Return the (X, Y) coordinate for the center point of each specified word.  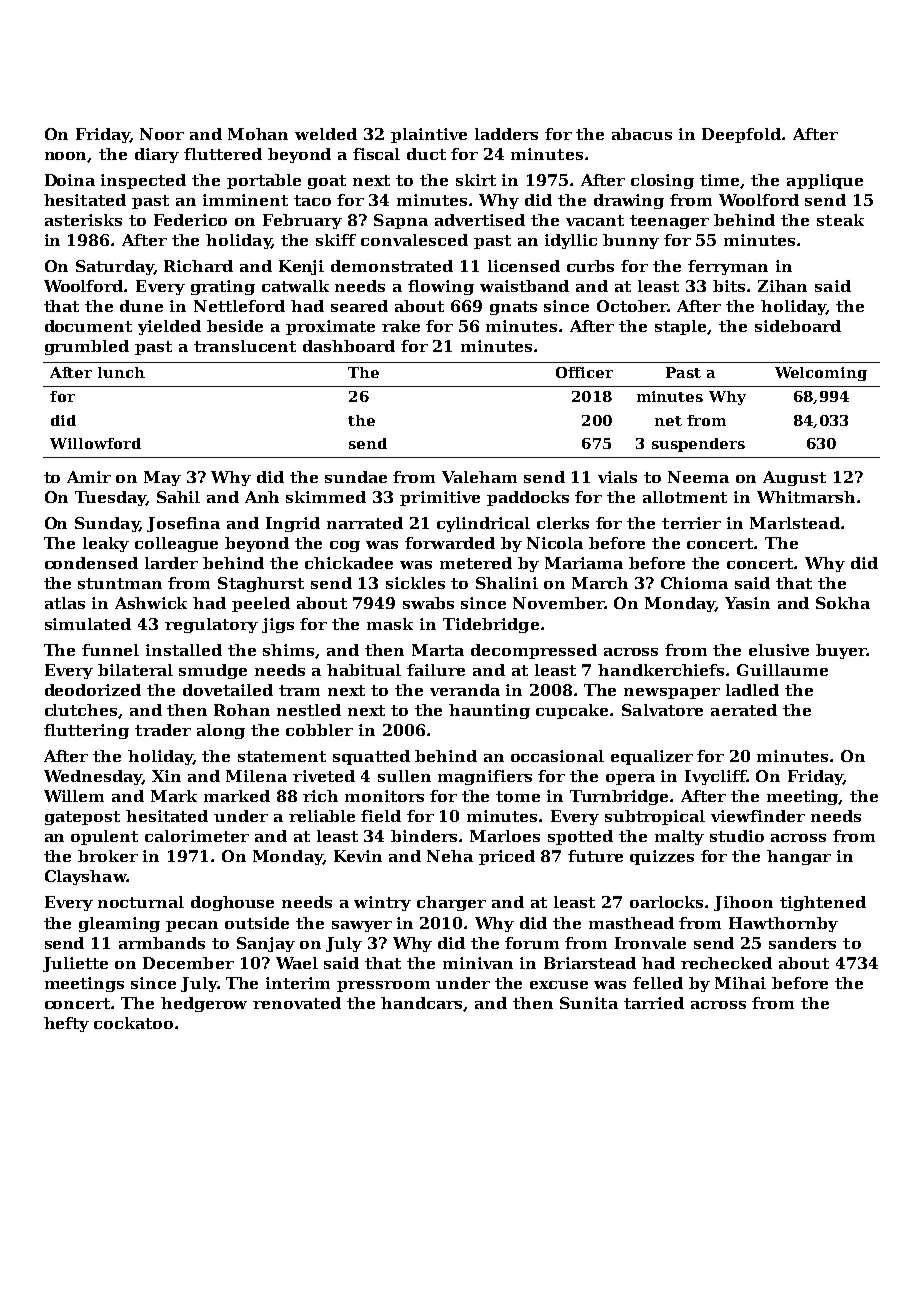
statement (282, 756)
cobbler (319, 730)
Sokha (843, 603)
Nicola (555, 543)
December (188, 963)
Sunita (589, 1003)
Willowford (95, 443)
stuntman (120, 583)
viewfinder (758, 816)
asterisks (83, 220)
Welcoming (821, 374)
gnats (513, 308)
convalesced (414, 240)
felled (658, 983)
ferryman (728, 267)
